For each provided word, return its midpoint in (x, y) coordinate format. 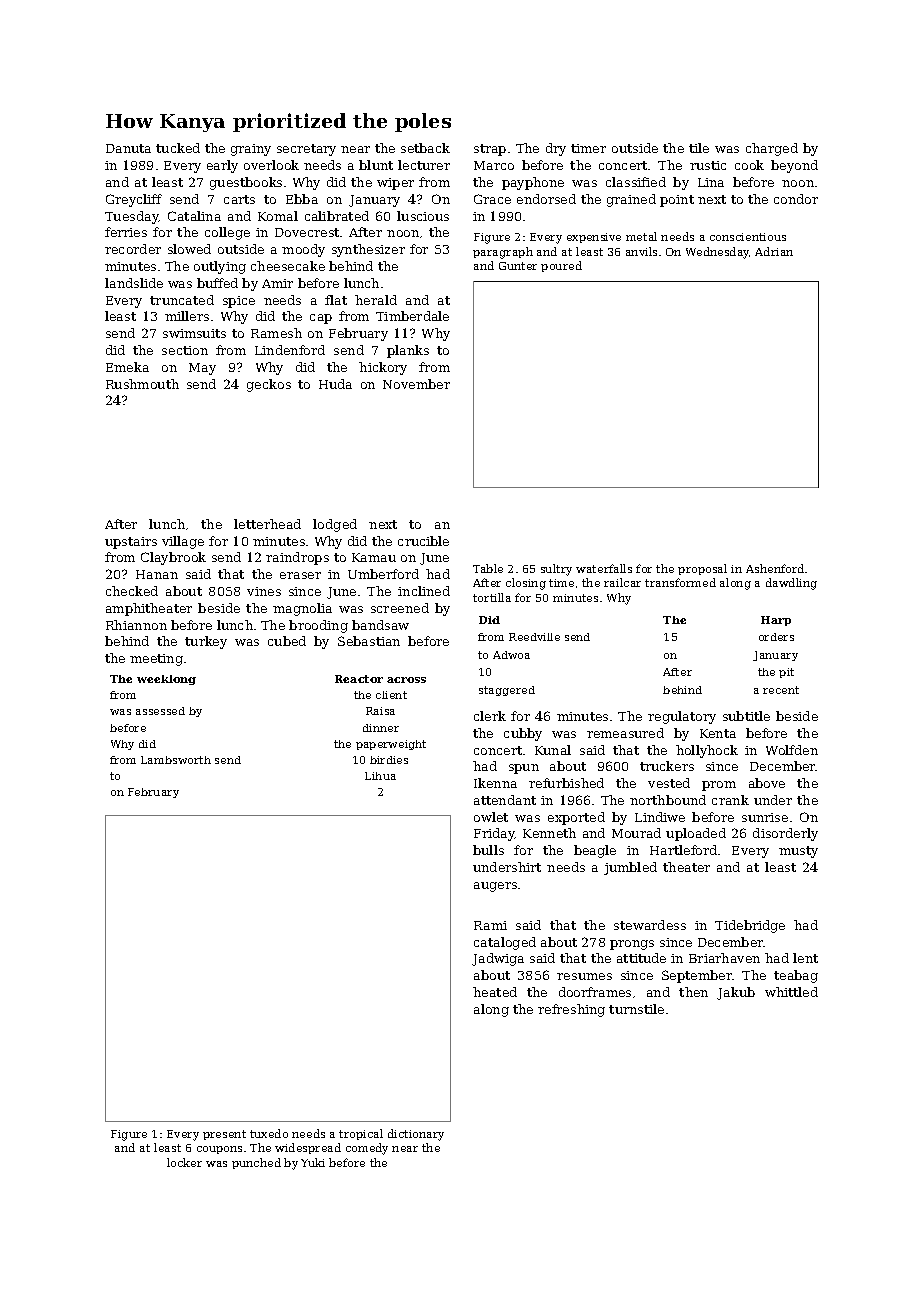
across (406, 680)
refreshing (571, 1010)
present (224, 1135)
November (416, 384)
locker (184, 1162)
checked (132, 591)
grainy (251, 150)
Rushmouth (142, 384)
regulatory (682, 717)
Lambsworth (176, 760)
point (677, 201)
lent (805, 958)
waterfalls (604, 568)
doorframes (595, 992)
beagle (595, 851)
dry (556, 149)
